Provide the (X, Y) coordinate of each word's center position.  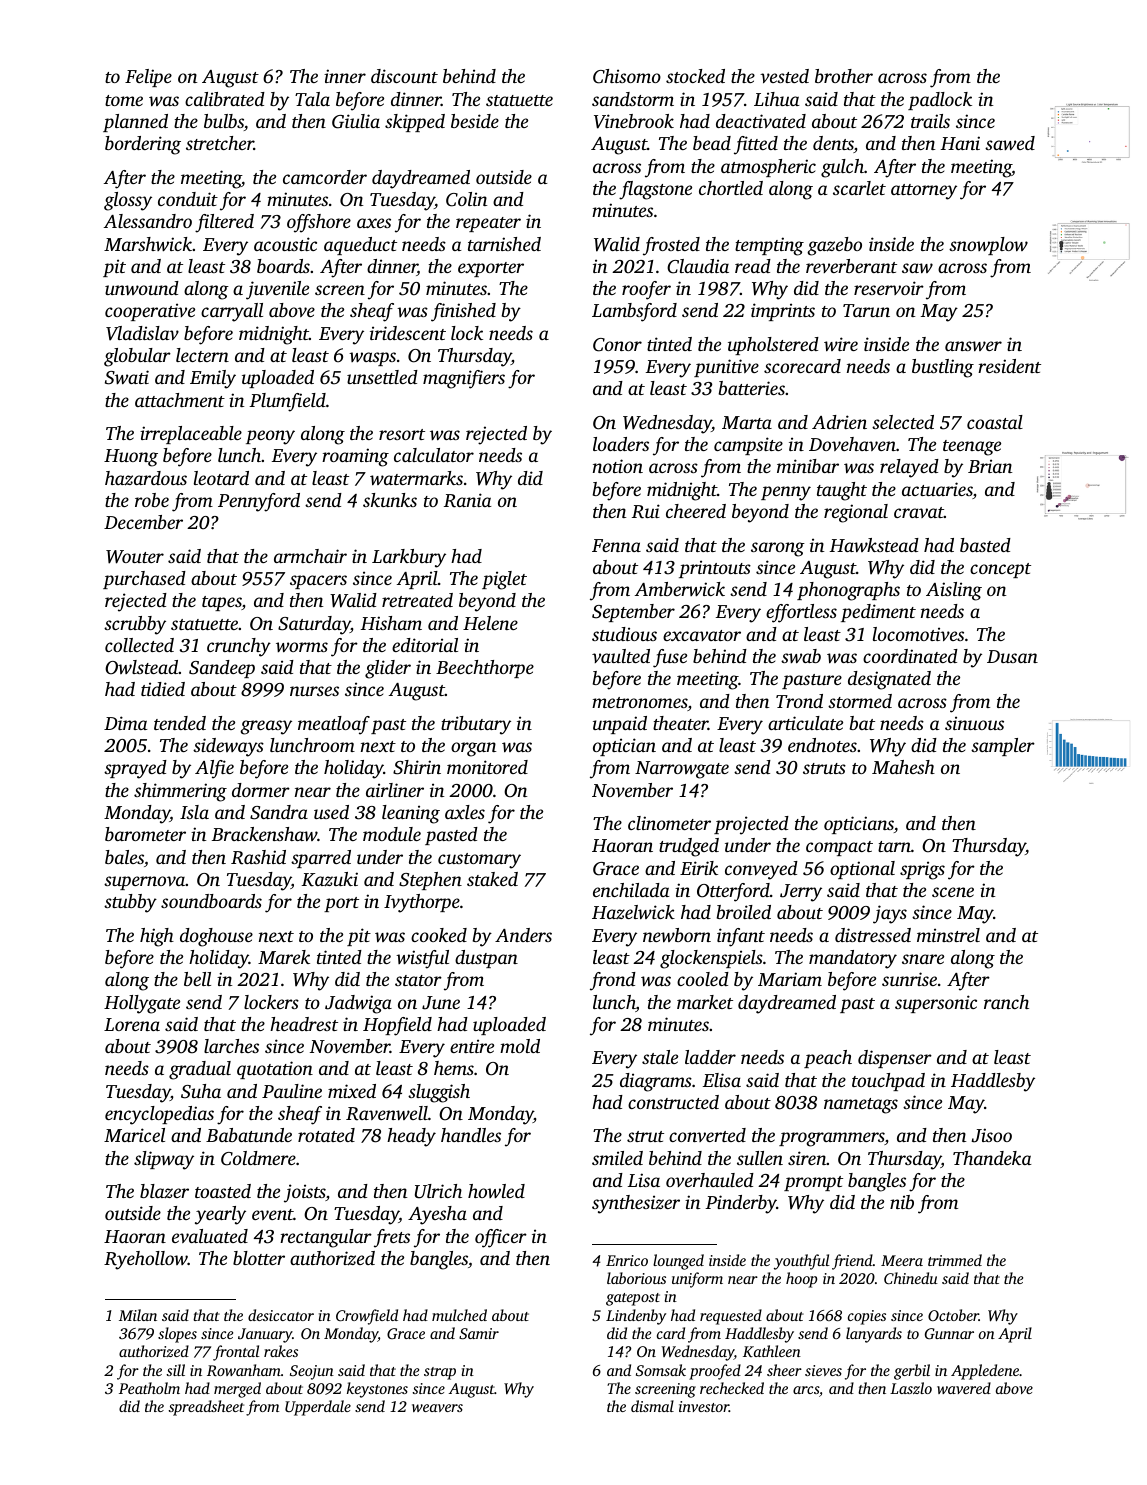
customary (479, 861)
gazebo (834, 246)
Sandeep (222, 669)
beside (475, 121)
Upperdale (318, 1408)
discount (404, 76)
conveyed (761, 870)
